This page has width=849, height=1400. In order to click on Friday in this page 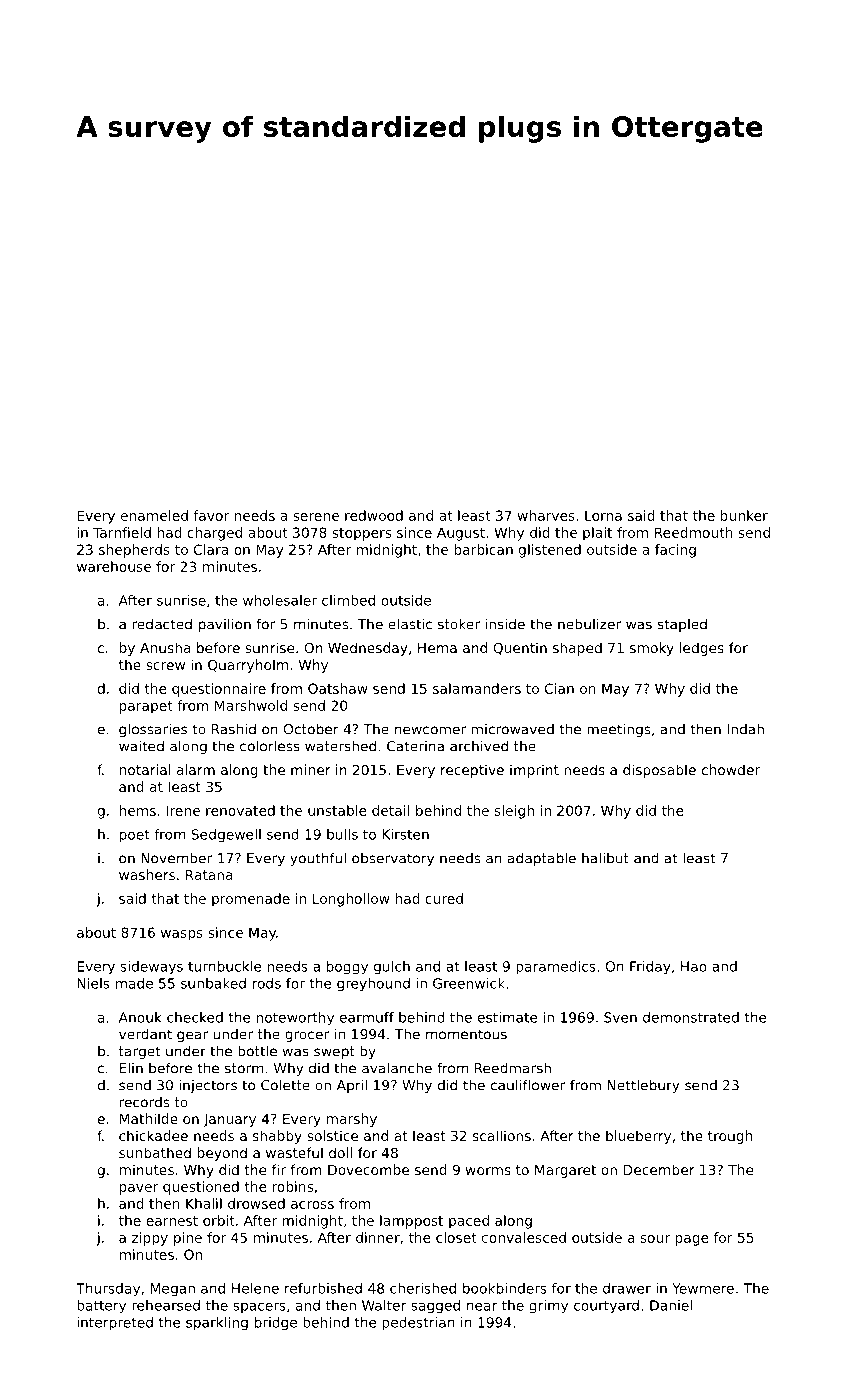, I will do `click(650, 968)`.
